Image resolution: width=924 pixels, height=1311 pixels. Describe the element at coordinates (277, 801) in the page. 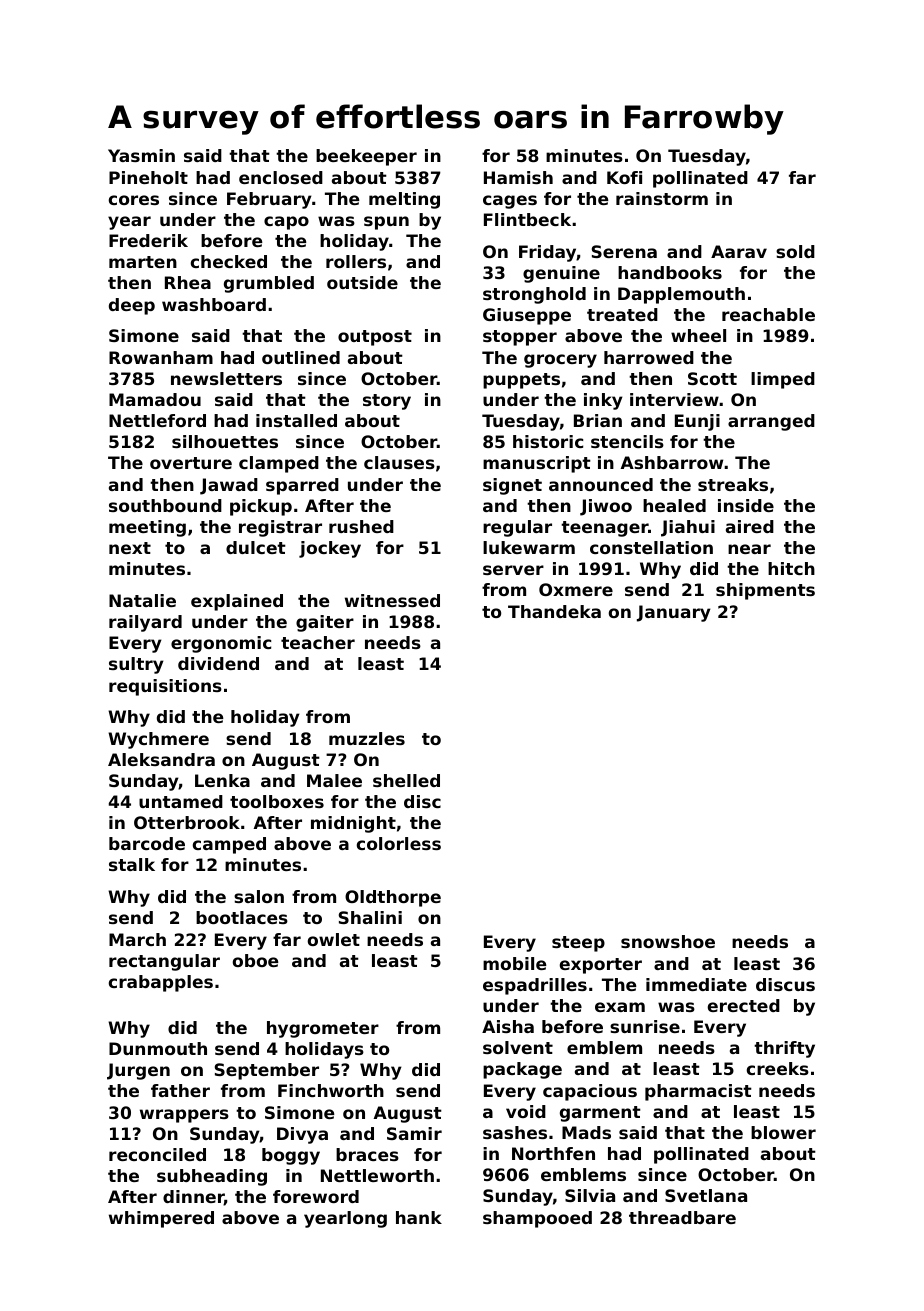

I see `toolboxes` at that location.
